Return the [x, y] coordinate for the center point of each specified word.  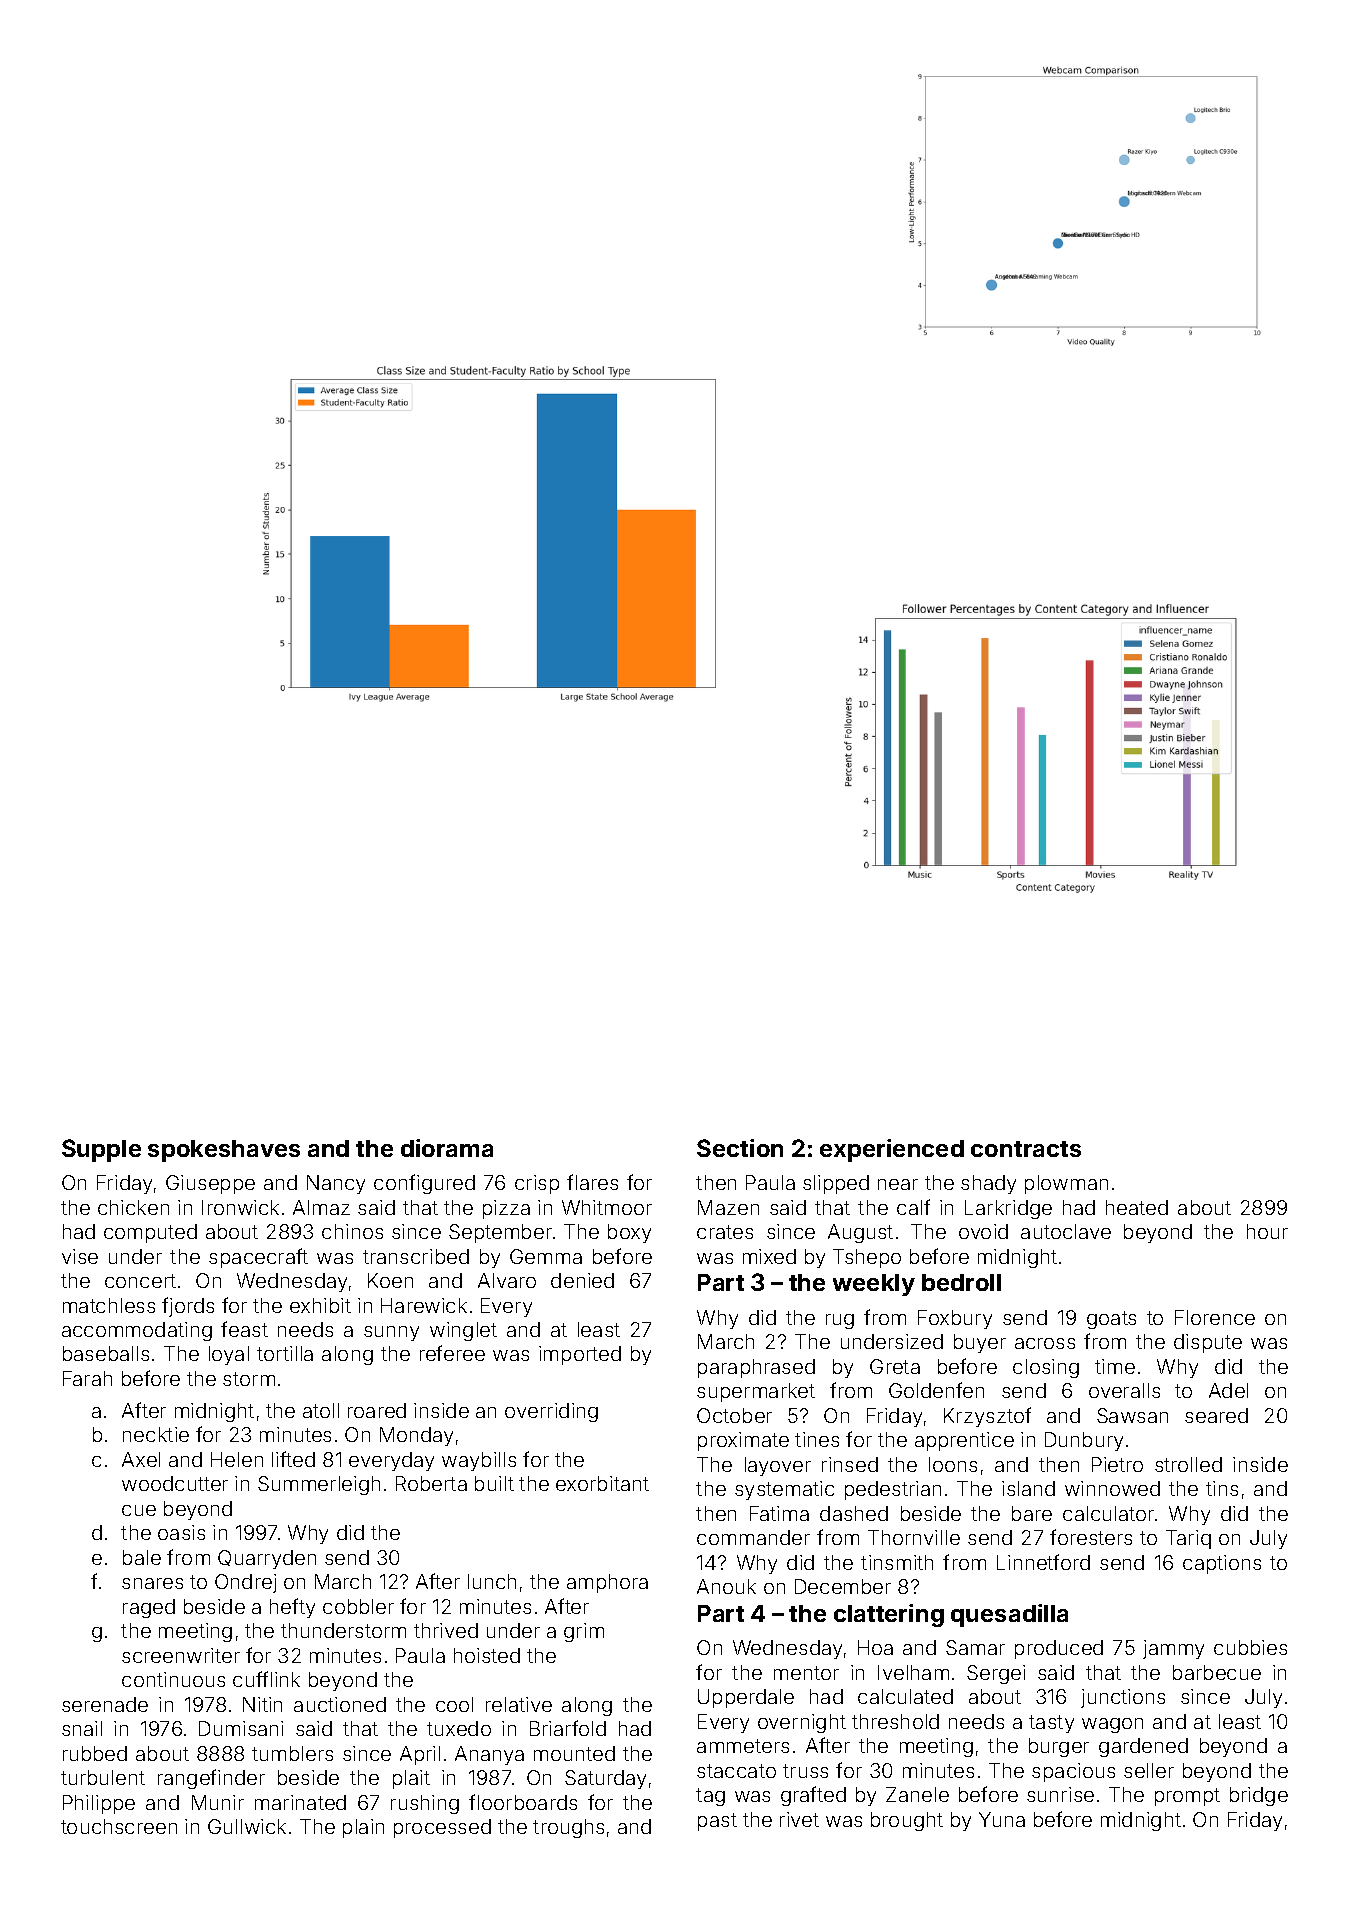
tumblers [292, 1753]
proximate [743, 1441]
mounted [574, 1753]
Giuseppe [210, 1184]
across [1045, 1343]
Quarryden [267, 1559]
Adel [1228, 1390]
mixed [769, 1256]
